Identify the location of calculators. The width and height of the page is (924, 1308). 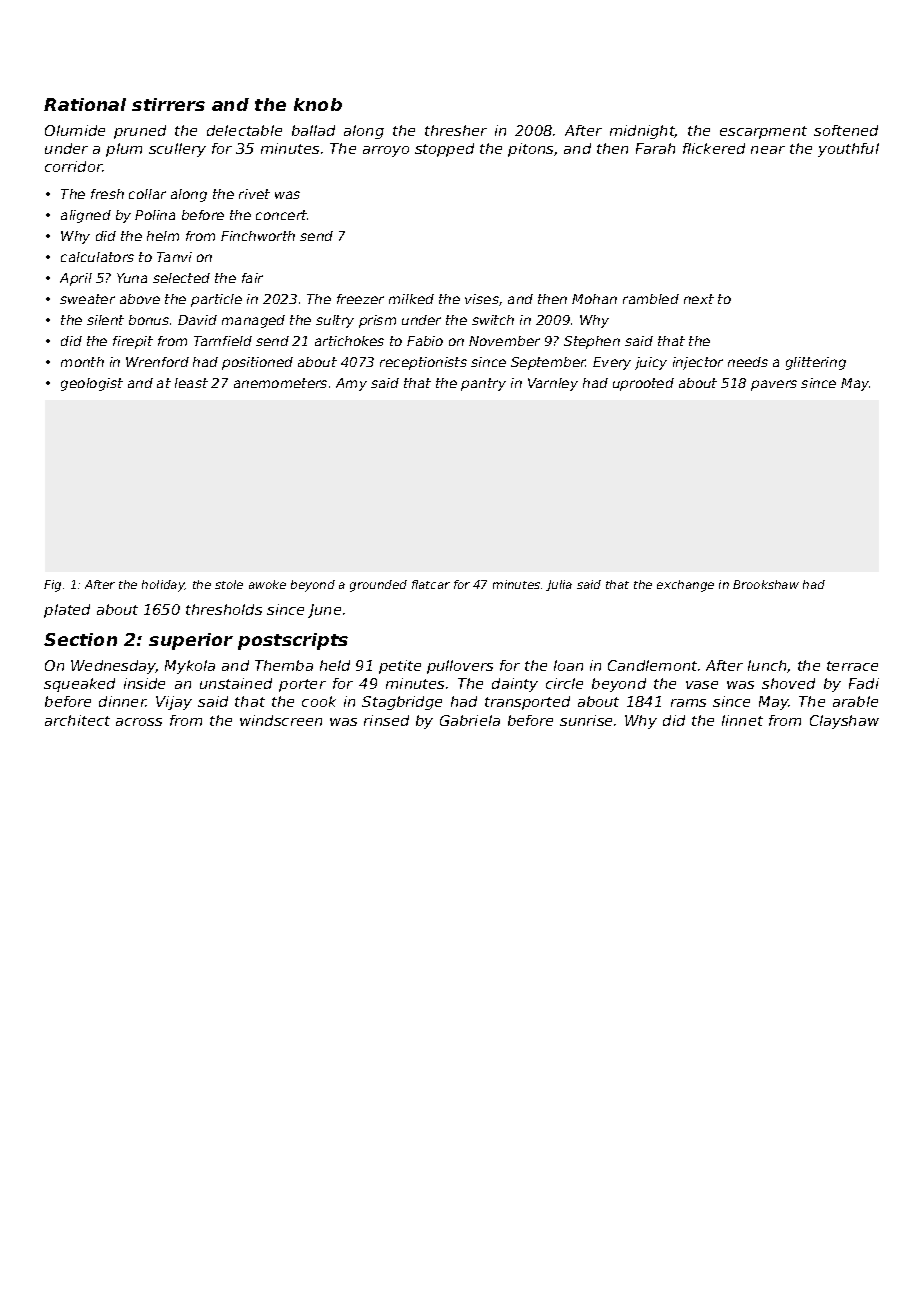
(97, 257).
